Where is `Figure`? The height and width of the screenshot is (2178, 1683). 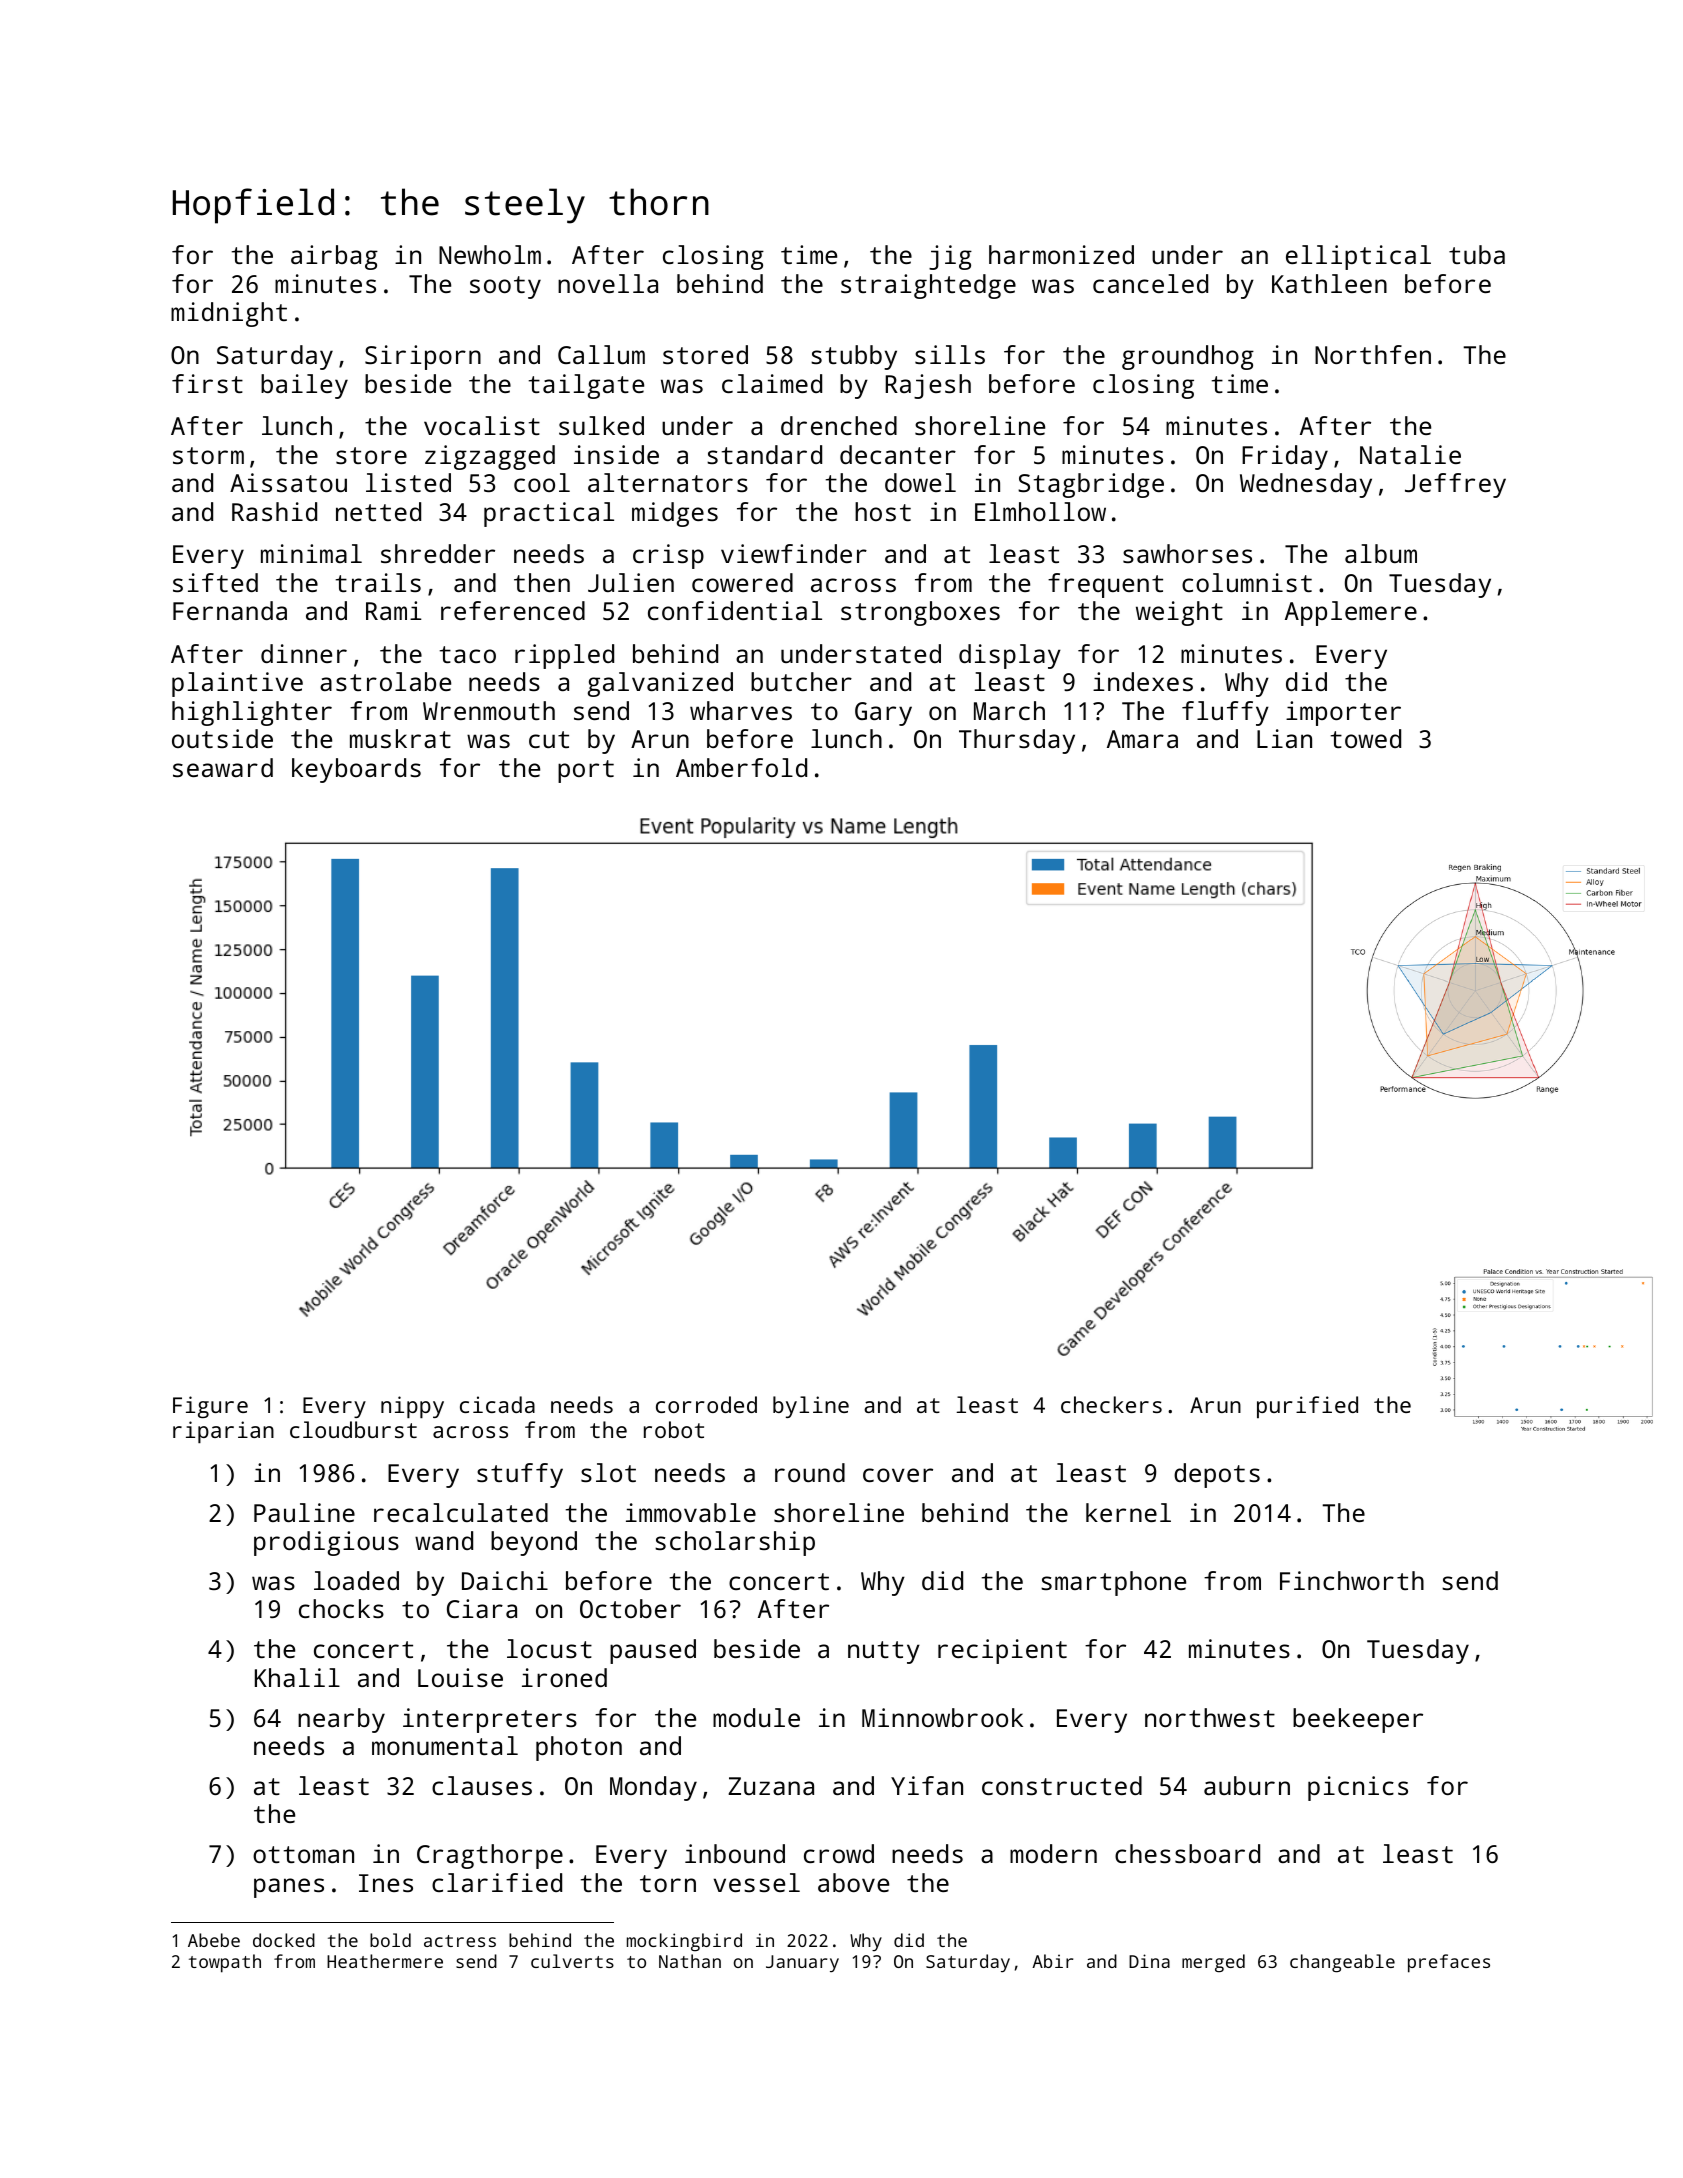
Figure is located at coordinates (210, 1407).
